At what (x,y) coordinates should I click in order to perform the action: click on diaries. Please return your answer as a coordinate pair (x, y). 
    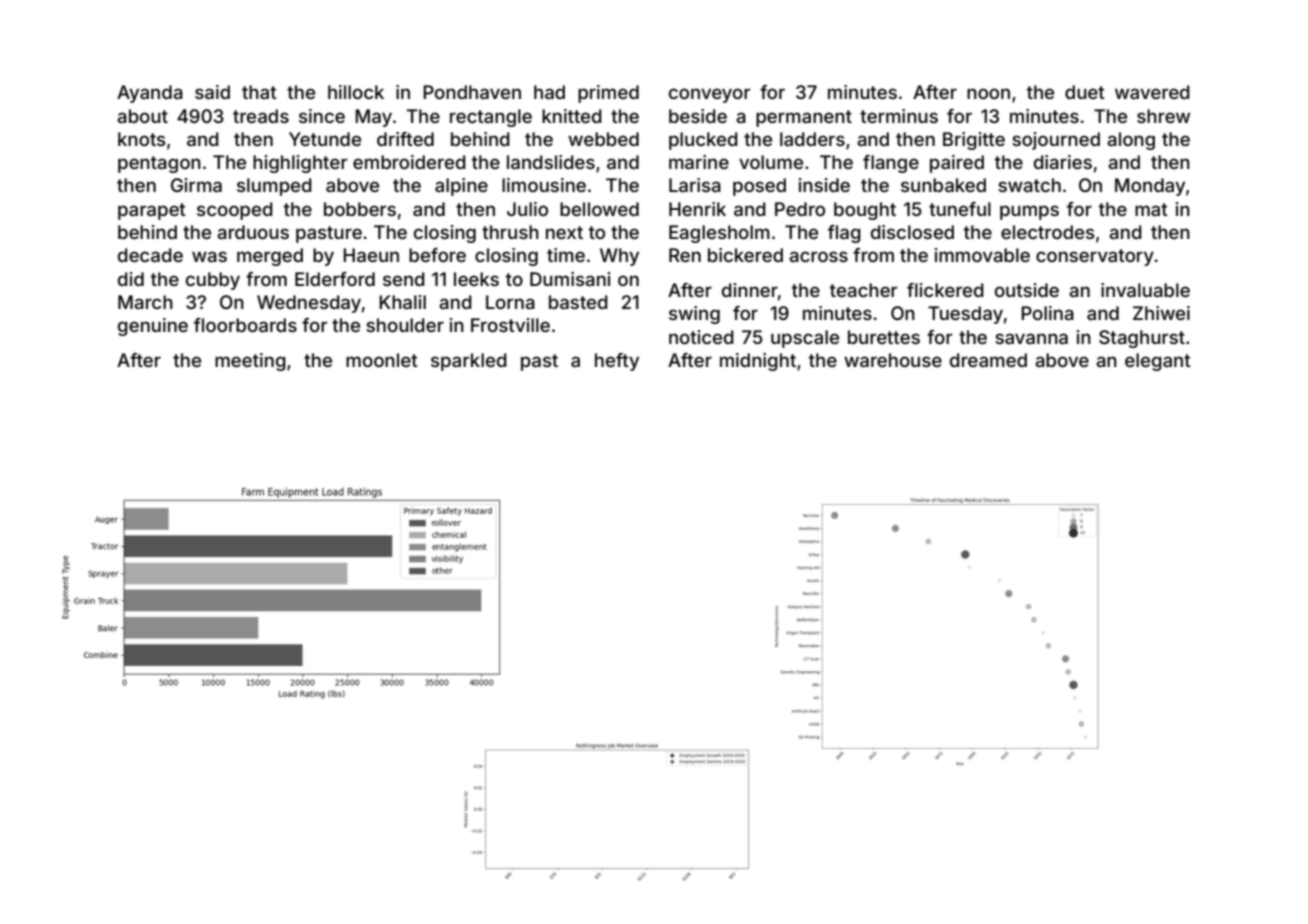
    Looking at the image, I should click on (1063, 162).
